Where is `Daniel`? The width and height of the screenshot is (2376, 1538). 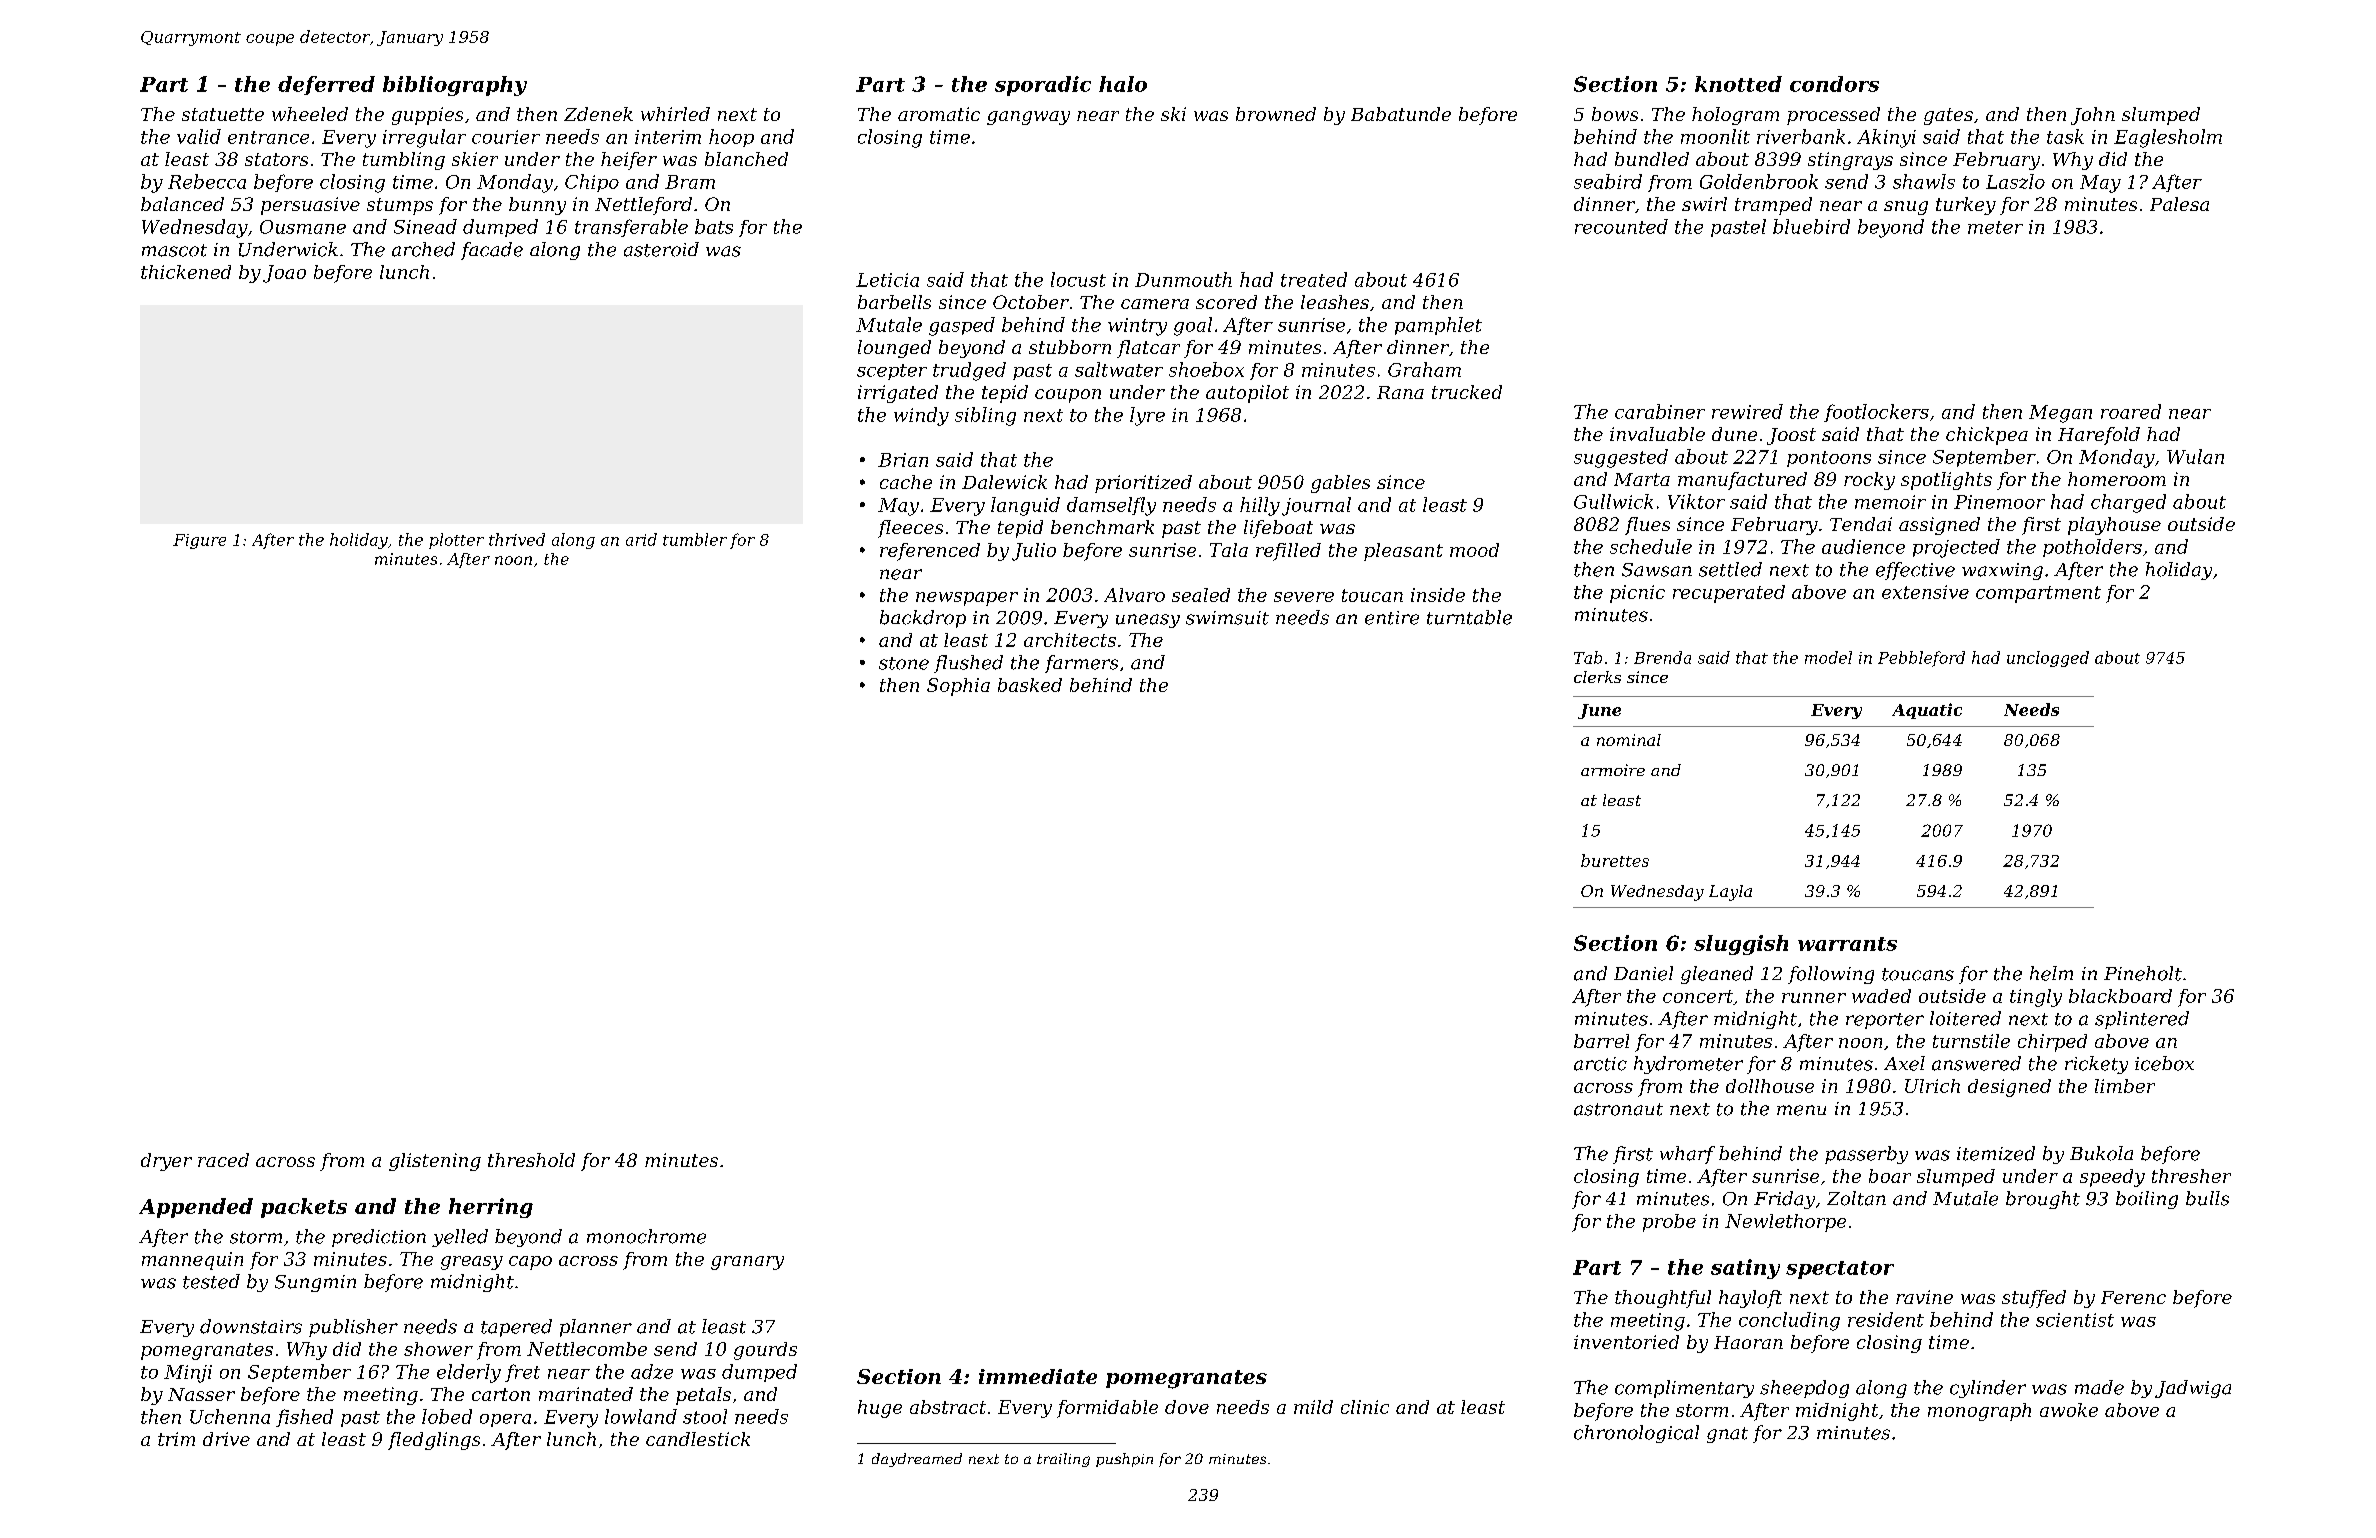
Daniel is located at coordinates (1643, 973).
